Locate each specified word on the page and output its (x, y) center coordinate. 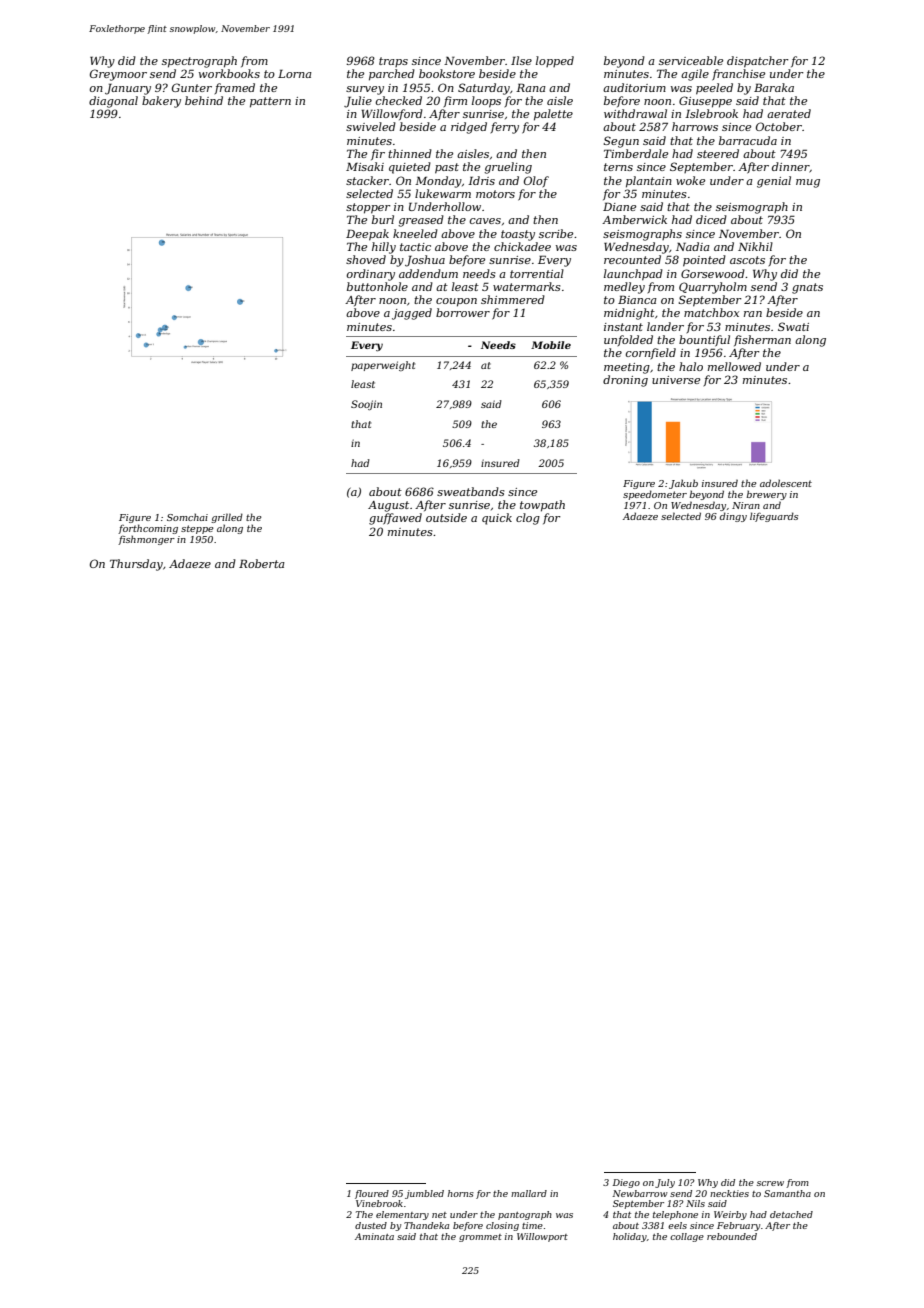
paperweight (383, 366)
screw (770, 1183)
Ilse (521, 60)
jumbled (424, 1194)
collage (687, 1237)
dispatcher (758, 62)
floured (372, 1194)
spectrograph (199, 62)
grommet (480, 1238)
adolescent (786, 483)
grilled (227, 518)
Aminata (374, 1236)
